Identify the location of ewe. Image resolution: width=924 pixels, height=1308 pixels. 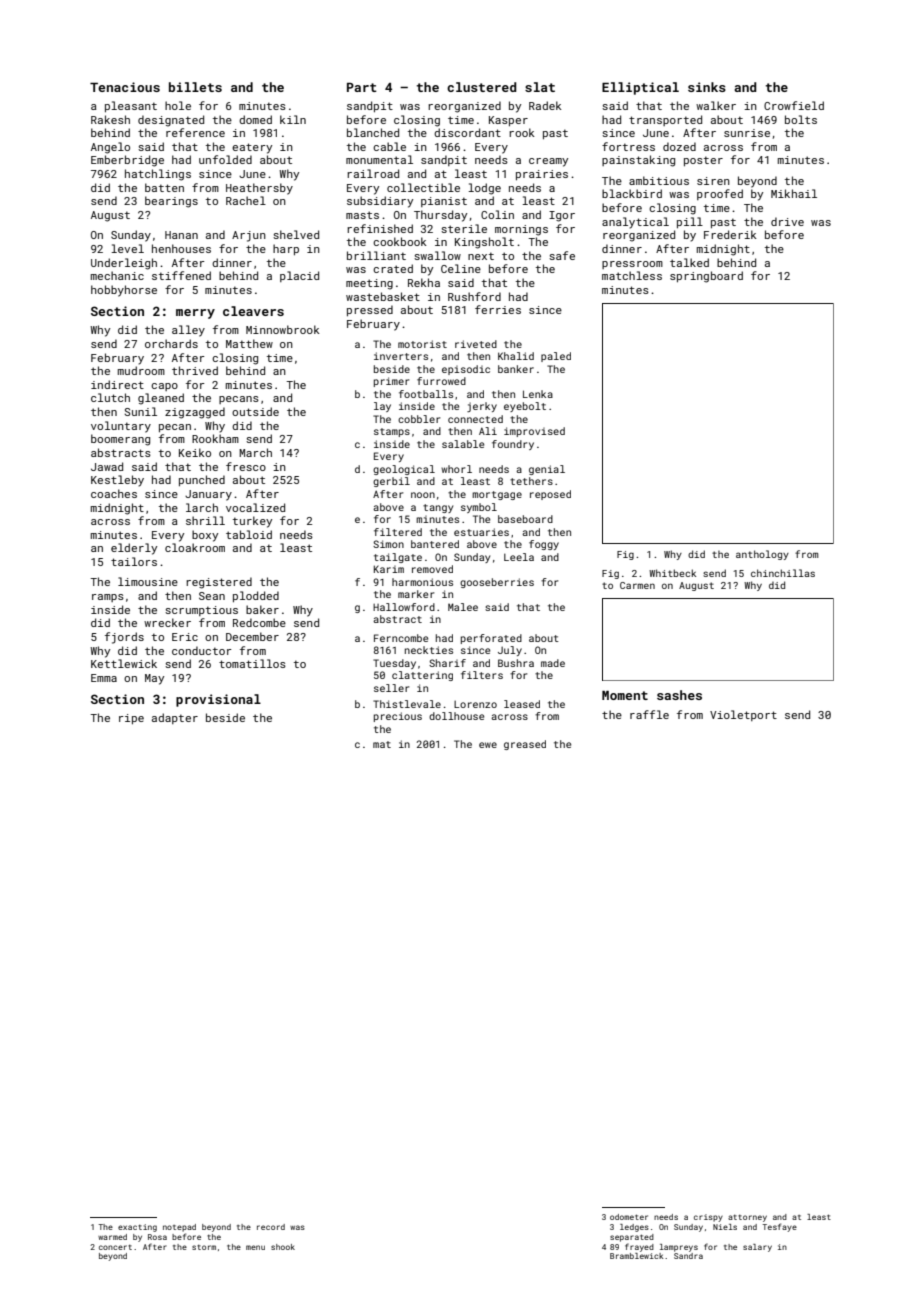
(488, 745).
